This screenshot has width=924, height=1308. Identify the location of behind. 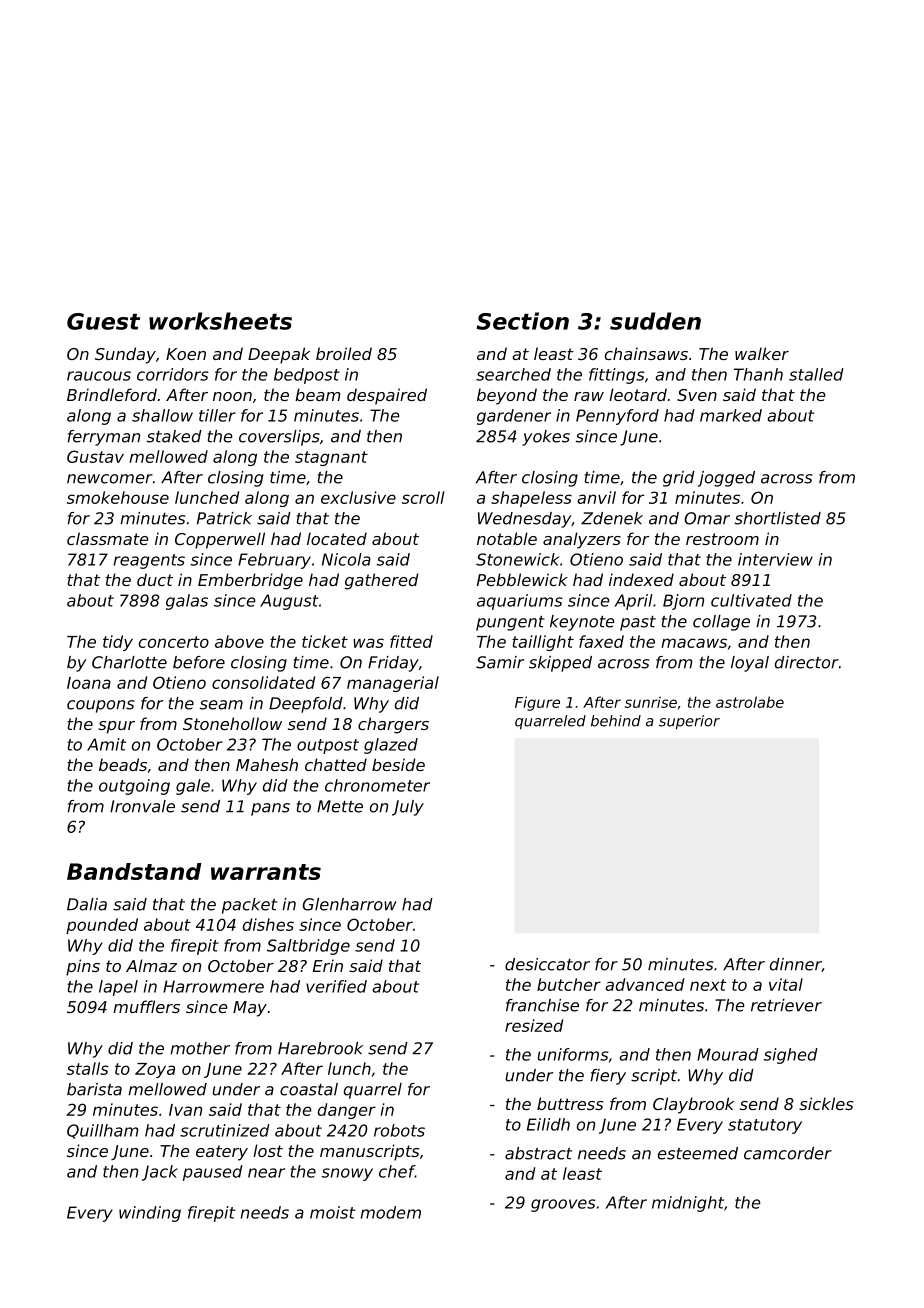
(616, 721).
